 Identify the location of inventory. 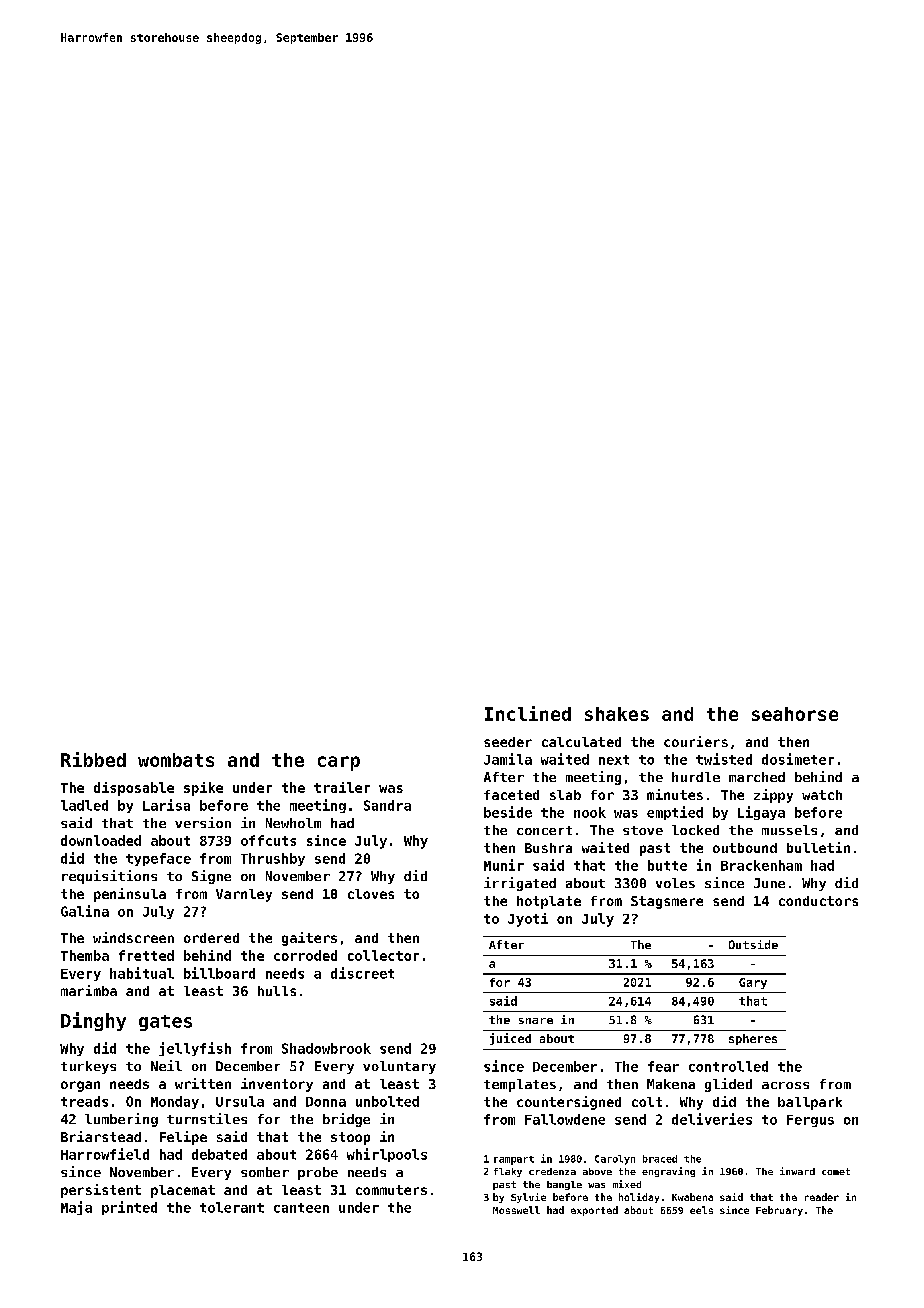
(277, 1085).
